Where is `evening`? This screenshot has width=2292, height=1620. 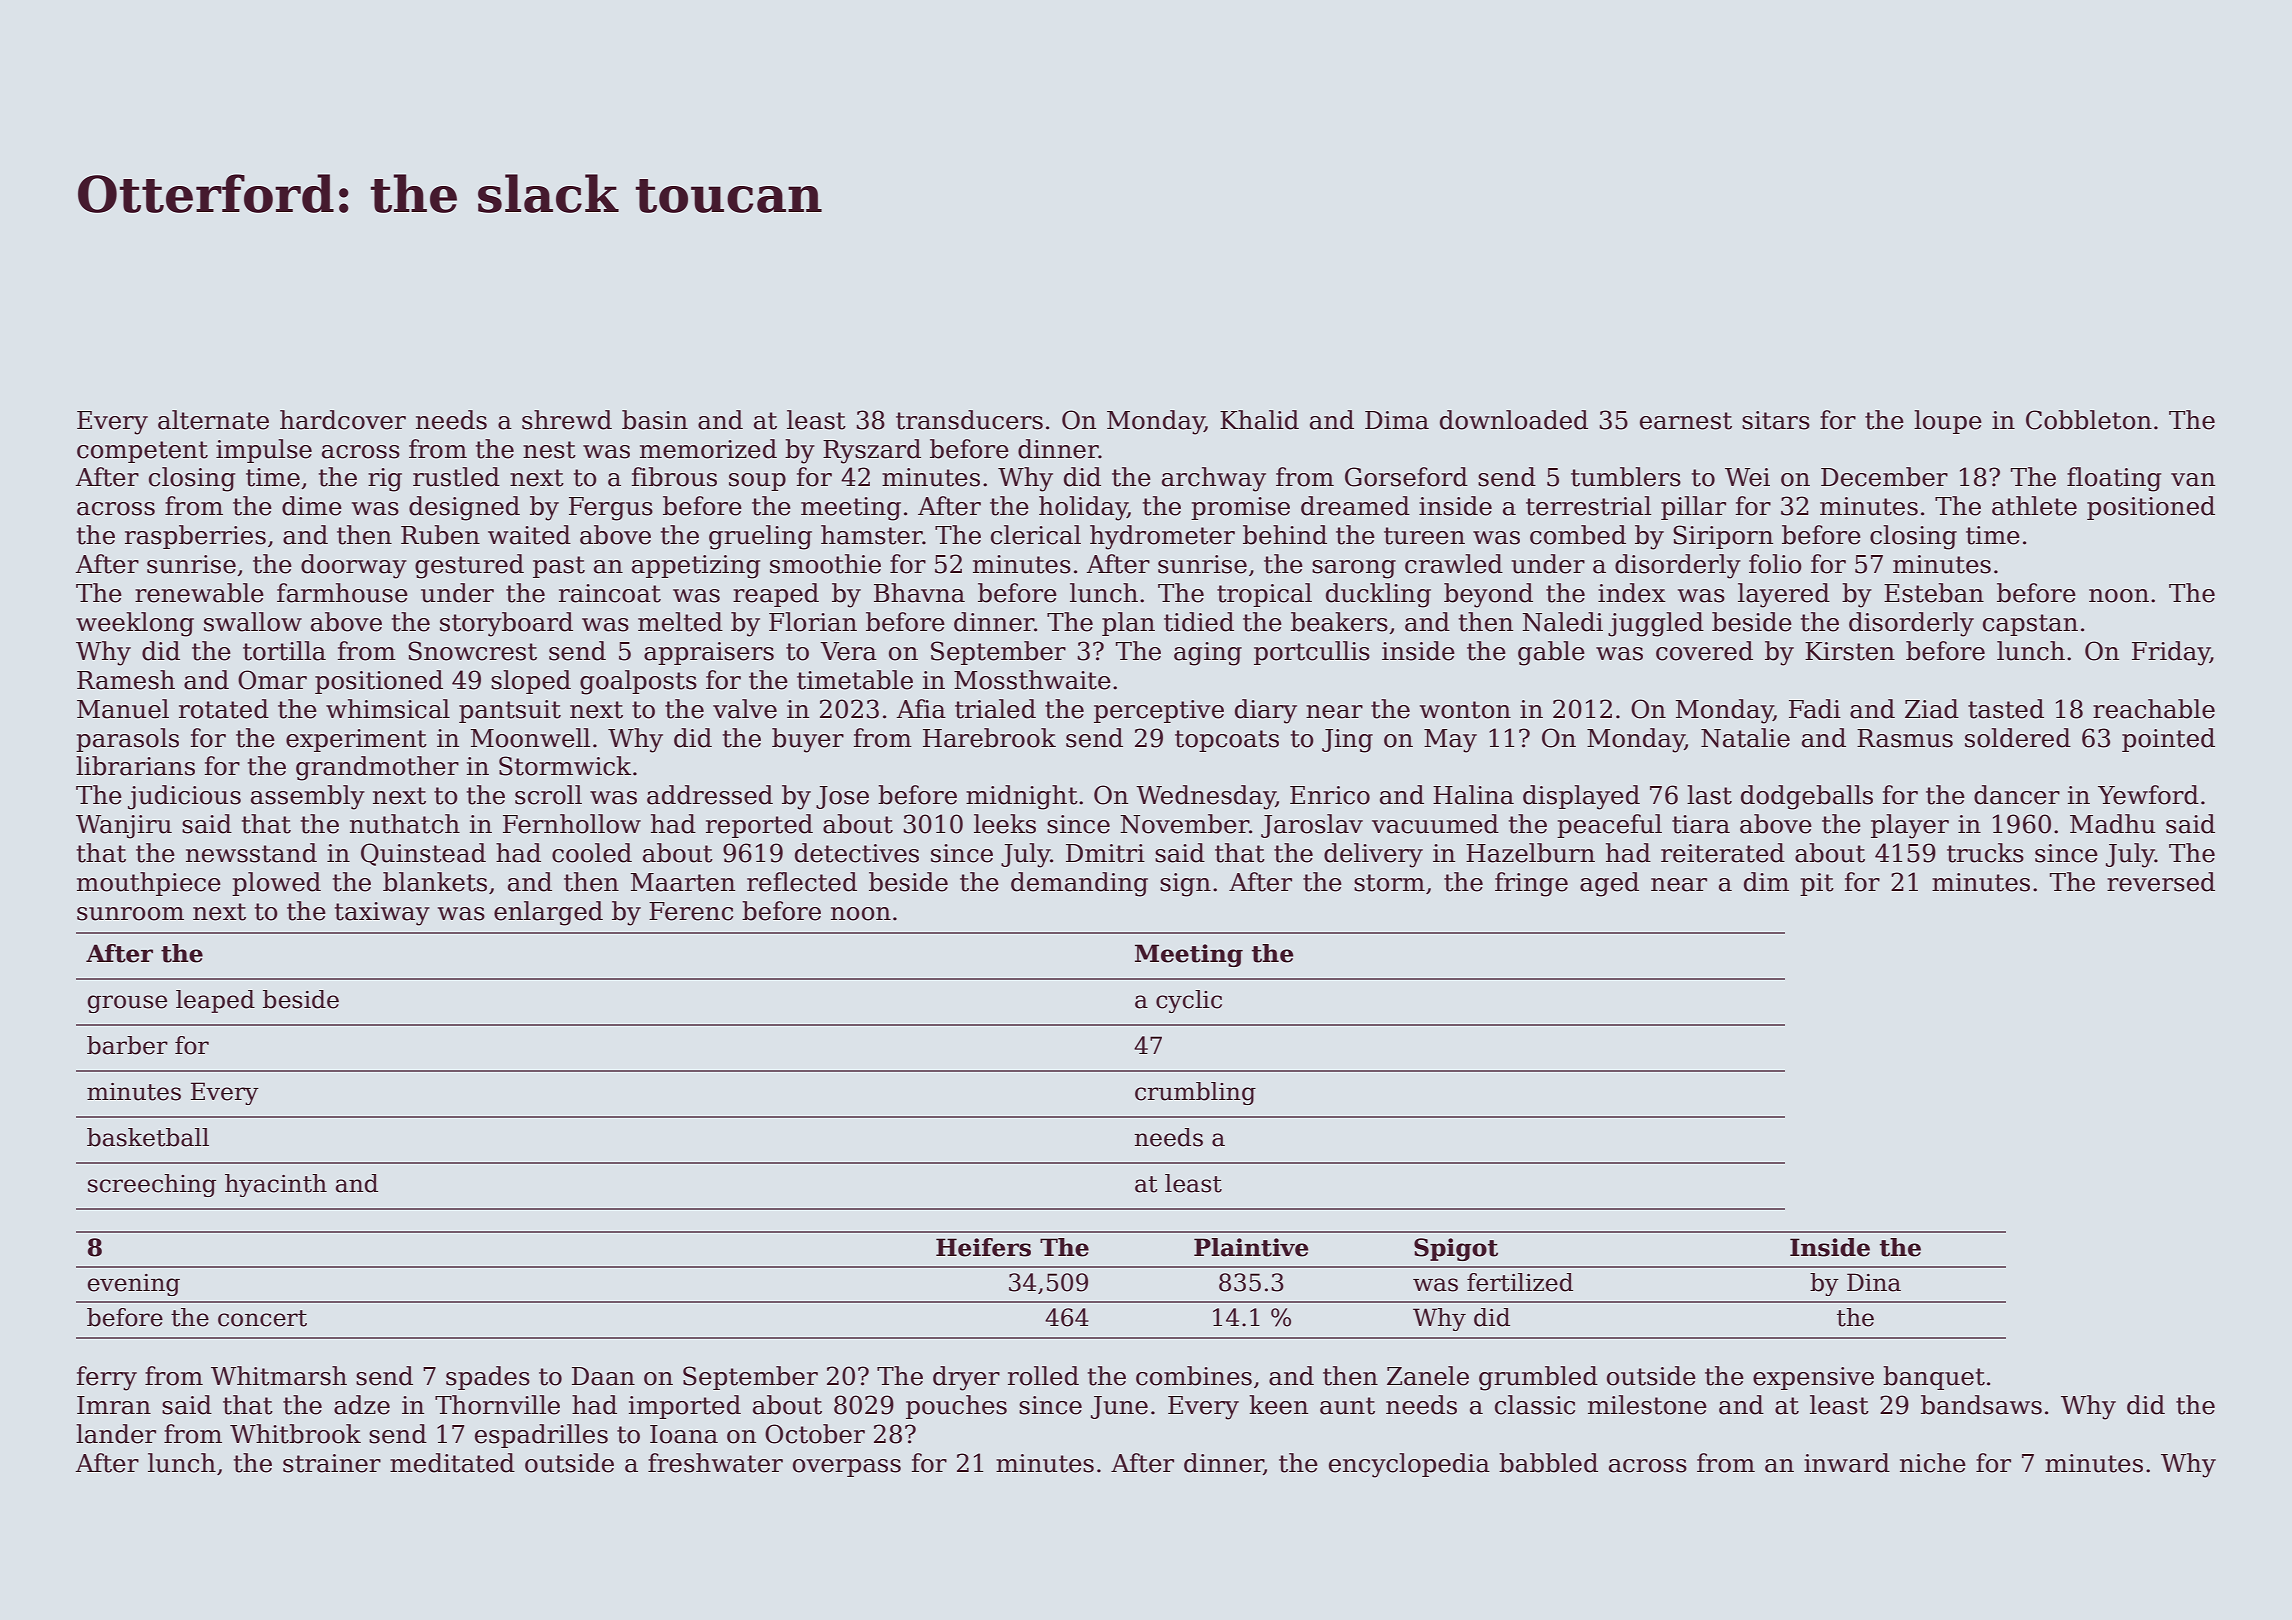
evening is located at coordinates (133, 1285).
